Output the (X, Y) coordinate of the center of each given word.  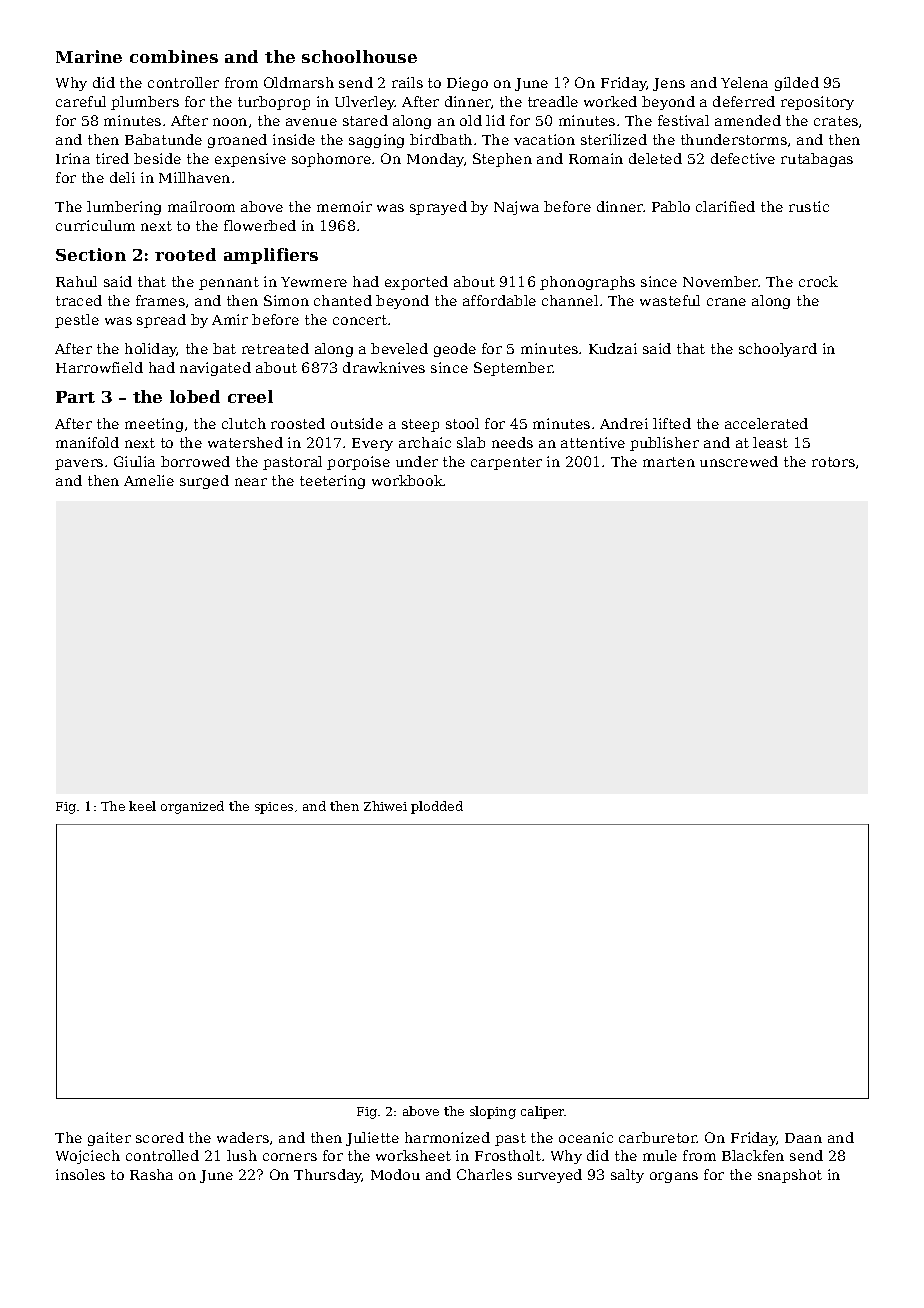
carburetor (658, 1137)
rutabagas (817, 160)
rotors (833, 462)
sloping (493, 1112)
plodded (437, 807)
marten (669, 462)
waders (243, 1137)
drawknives (384, 367)
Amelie (149, 480)
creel (250, 396)
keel (142, 806)
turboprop (274, 103)
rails (407, 82)
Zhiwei (385, 806)
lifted (672, 423)
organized (192, 807)
